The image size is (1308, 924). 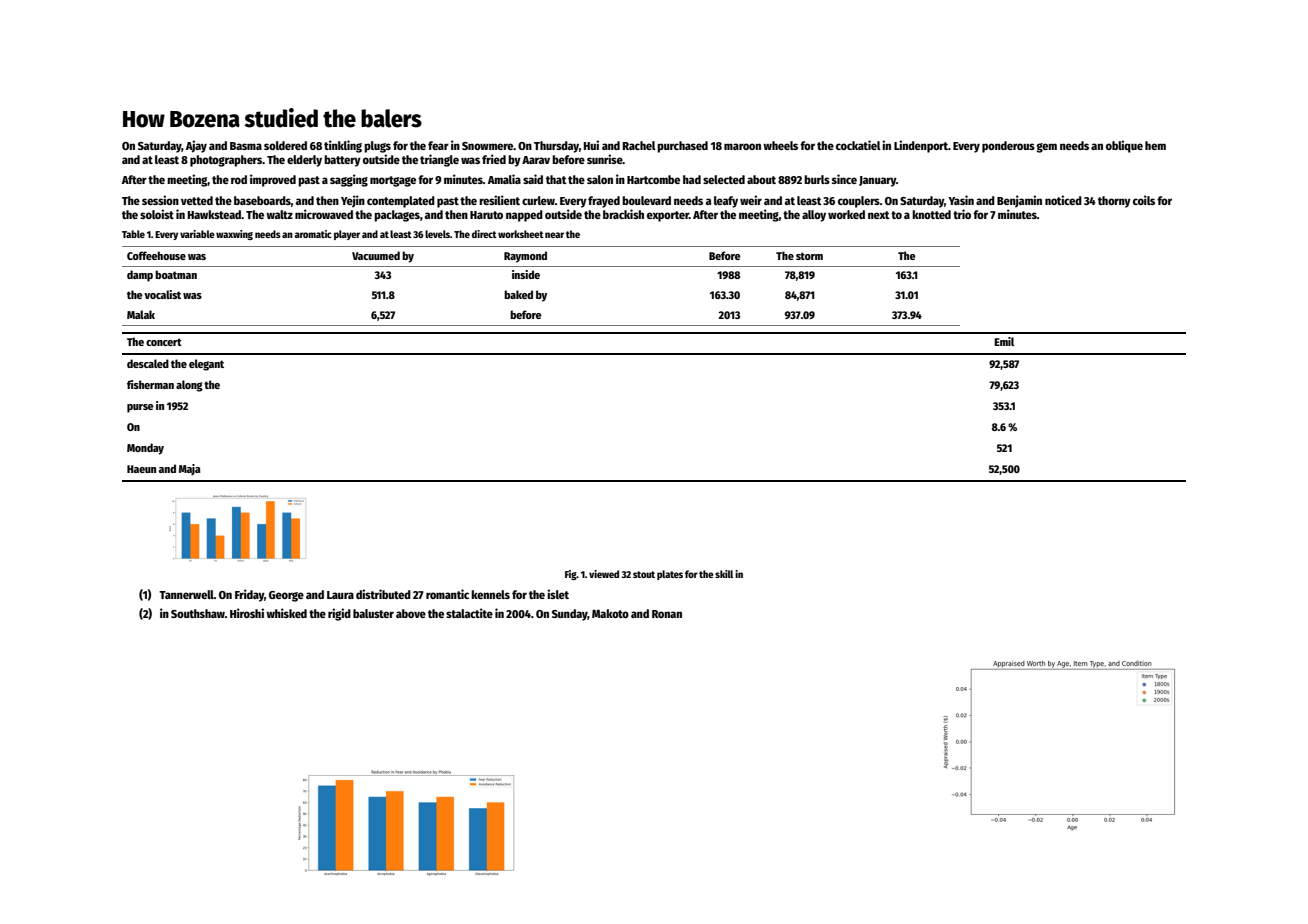 What do you see at coordinates (339, 614) in the image?
I see `rigid` at bounding box center [339, 614].
